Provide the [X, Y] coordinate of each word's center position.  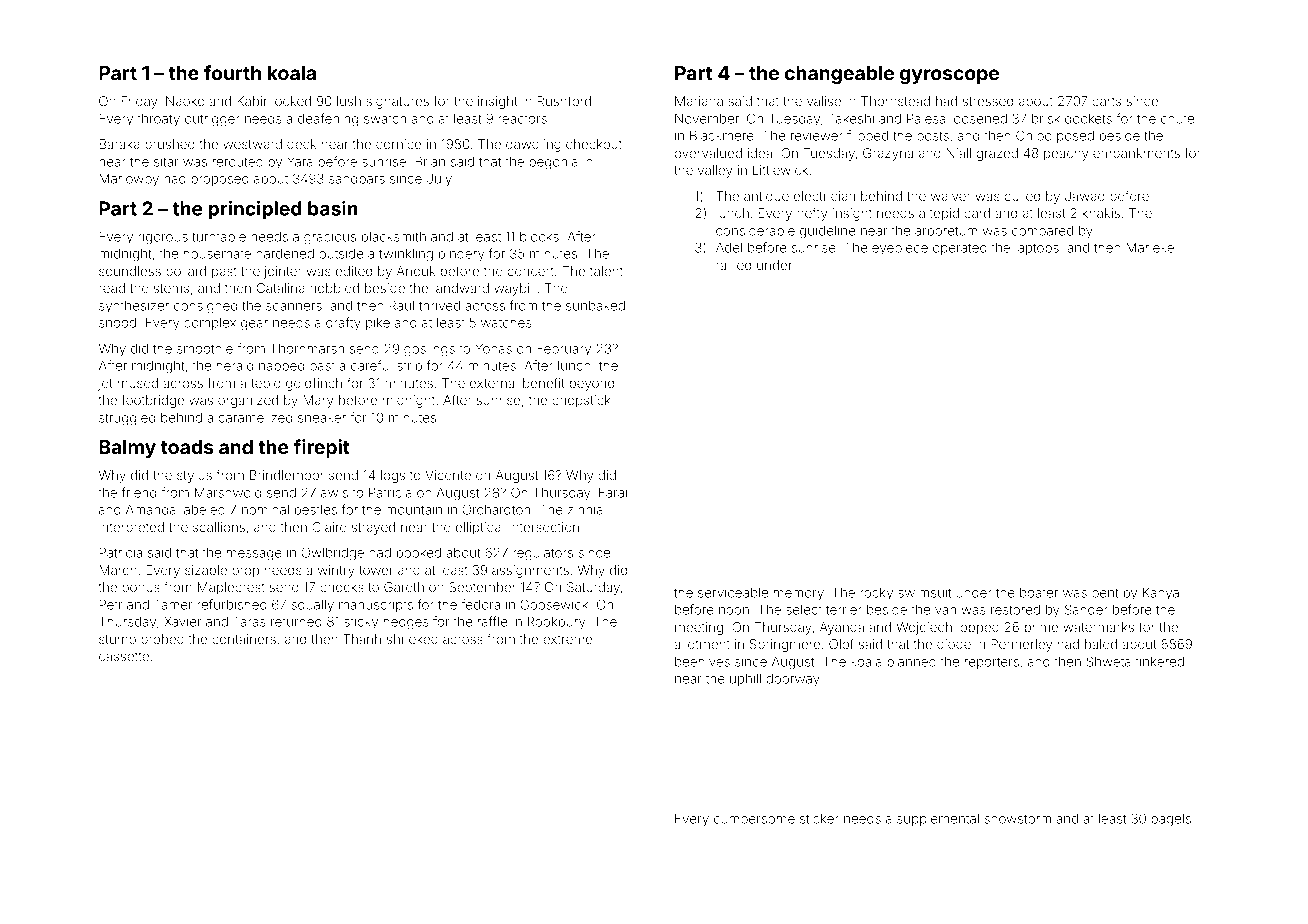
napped [281, 367]
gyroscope [949, 76]
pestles [316, 511]
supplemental [938, 820]
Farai [613, 492]
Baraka [119, 144]
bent [1105, 593]
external [493, 383]
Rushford [564, 101]
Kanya [1161, 594]
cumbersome [754, 819]
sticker [819, 819]
